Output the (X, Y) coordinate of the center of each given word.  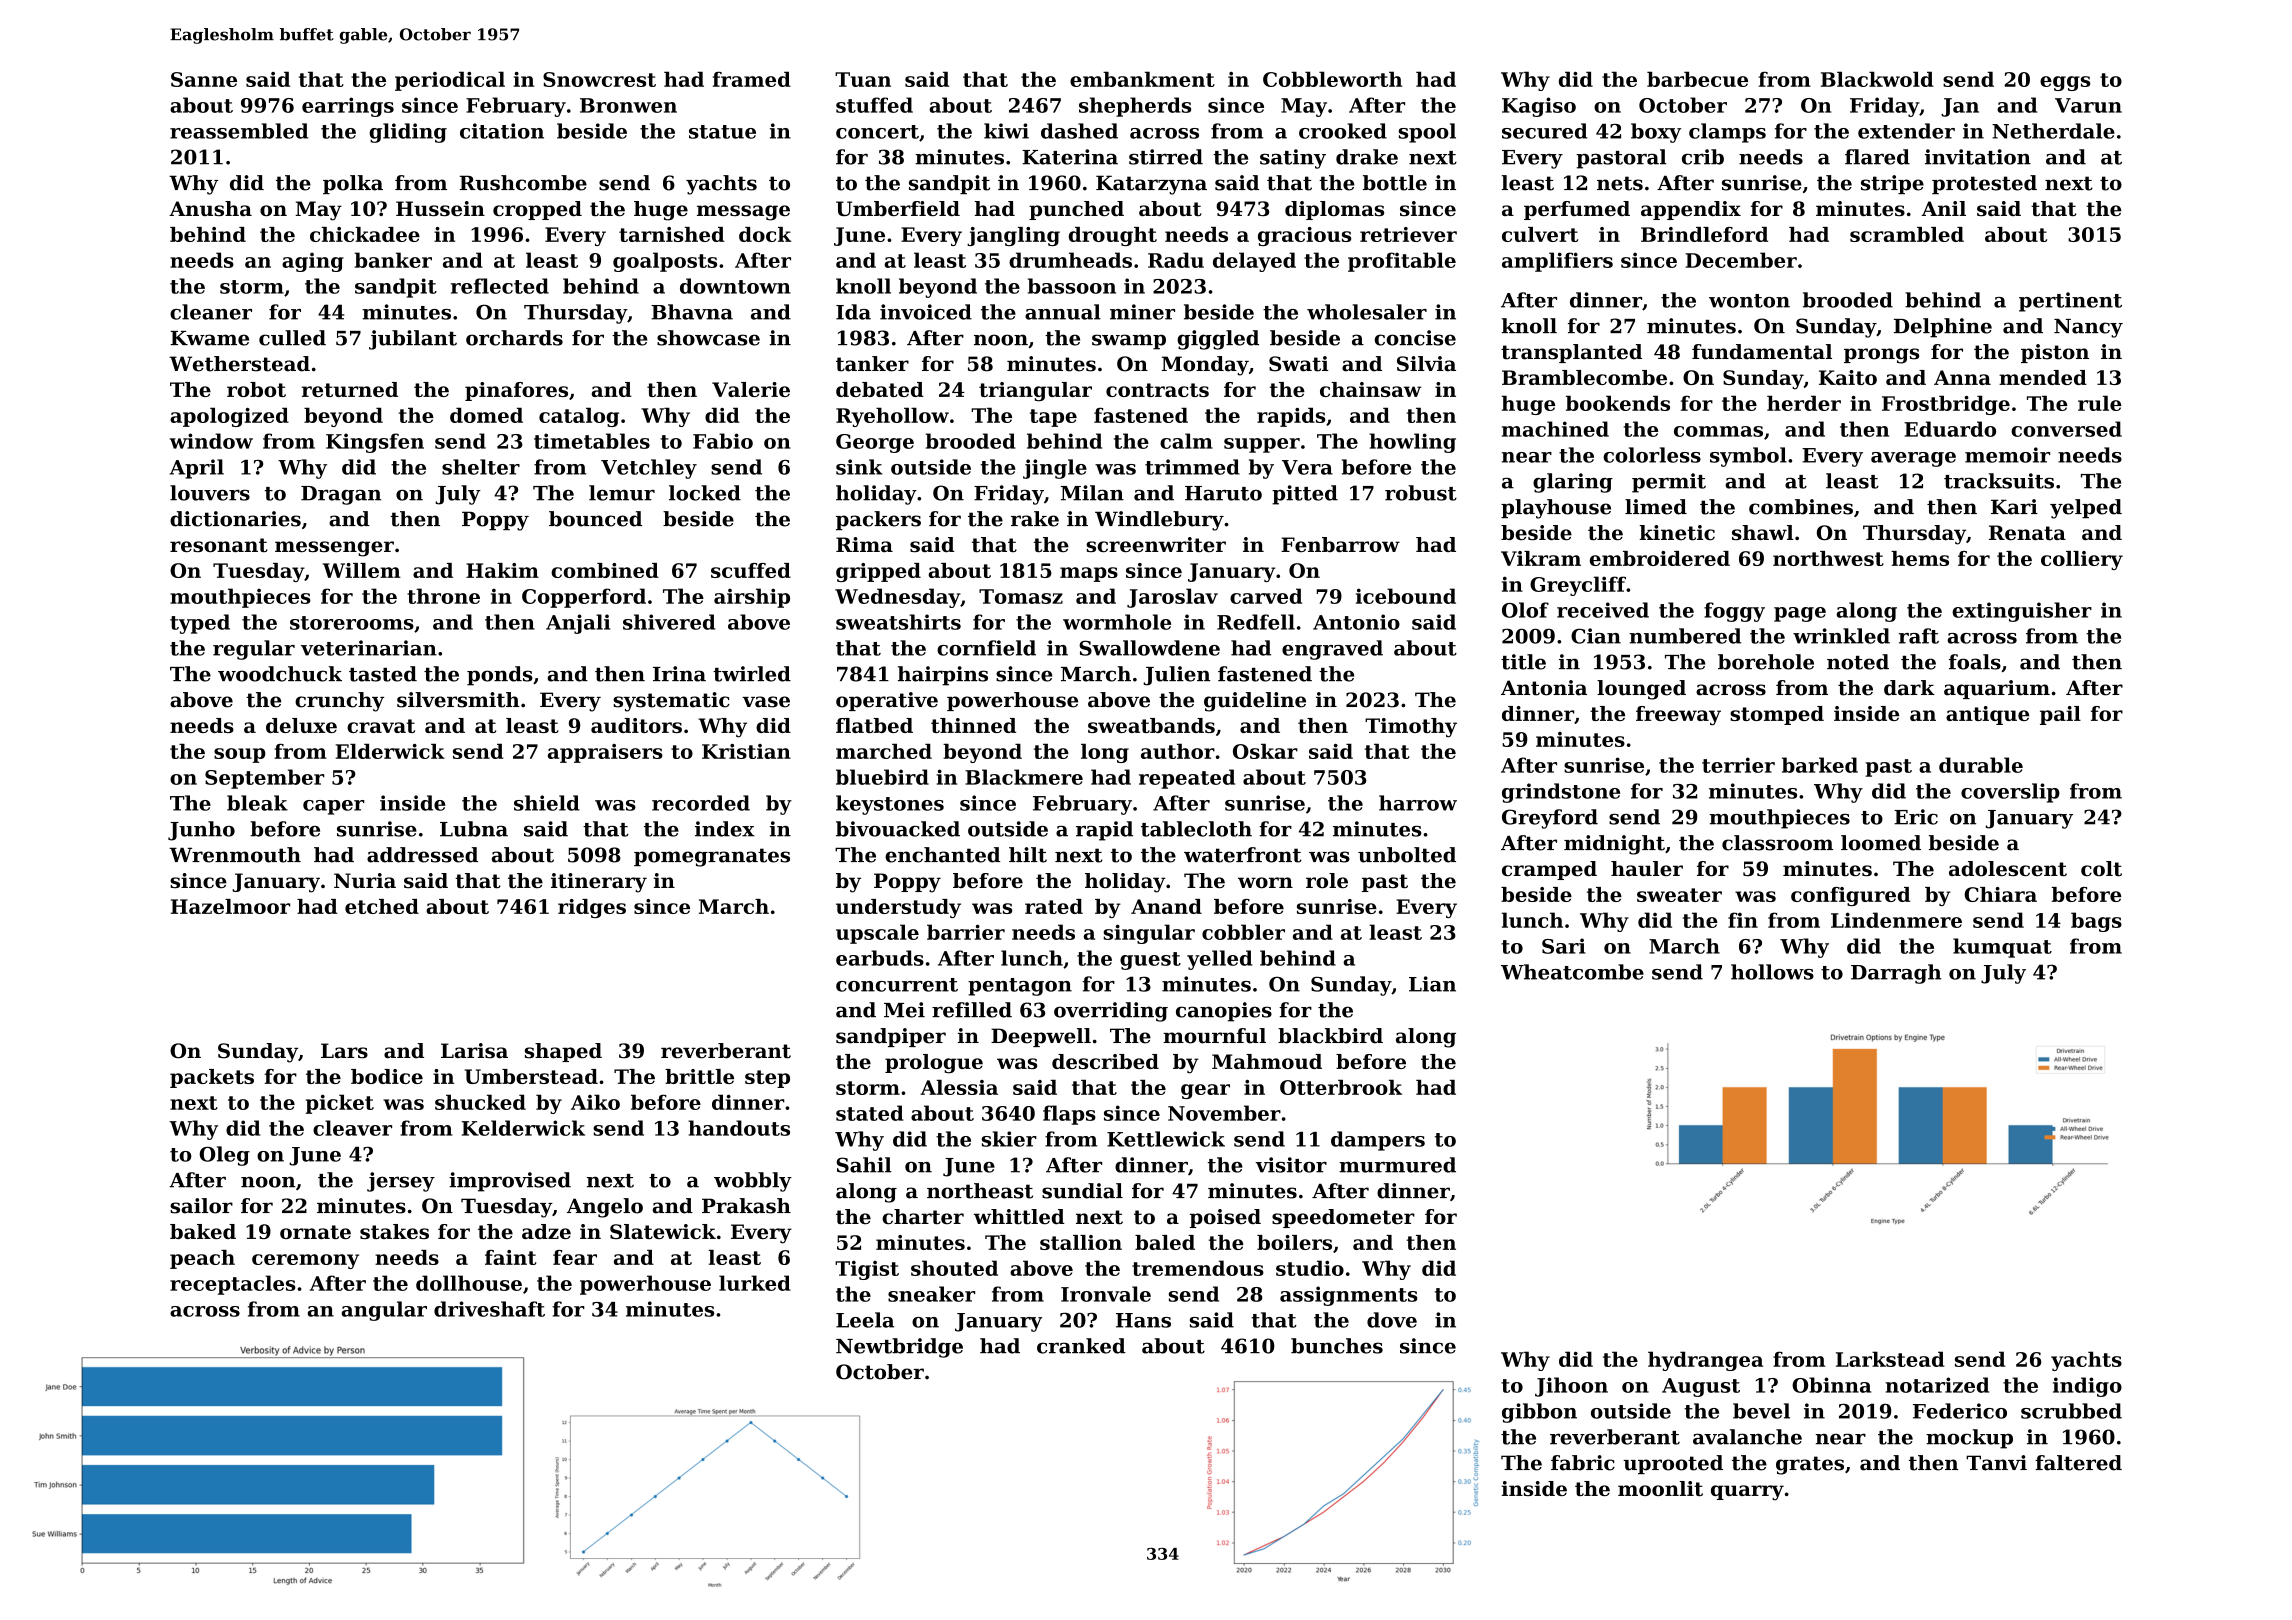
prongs (1881, 356)
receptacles (233, 1285)
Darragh (1896, 974)
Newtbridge (899, 1348)
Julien (1177, 676)
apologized (229, 417)
